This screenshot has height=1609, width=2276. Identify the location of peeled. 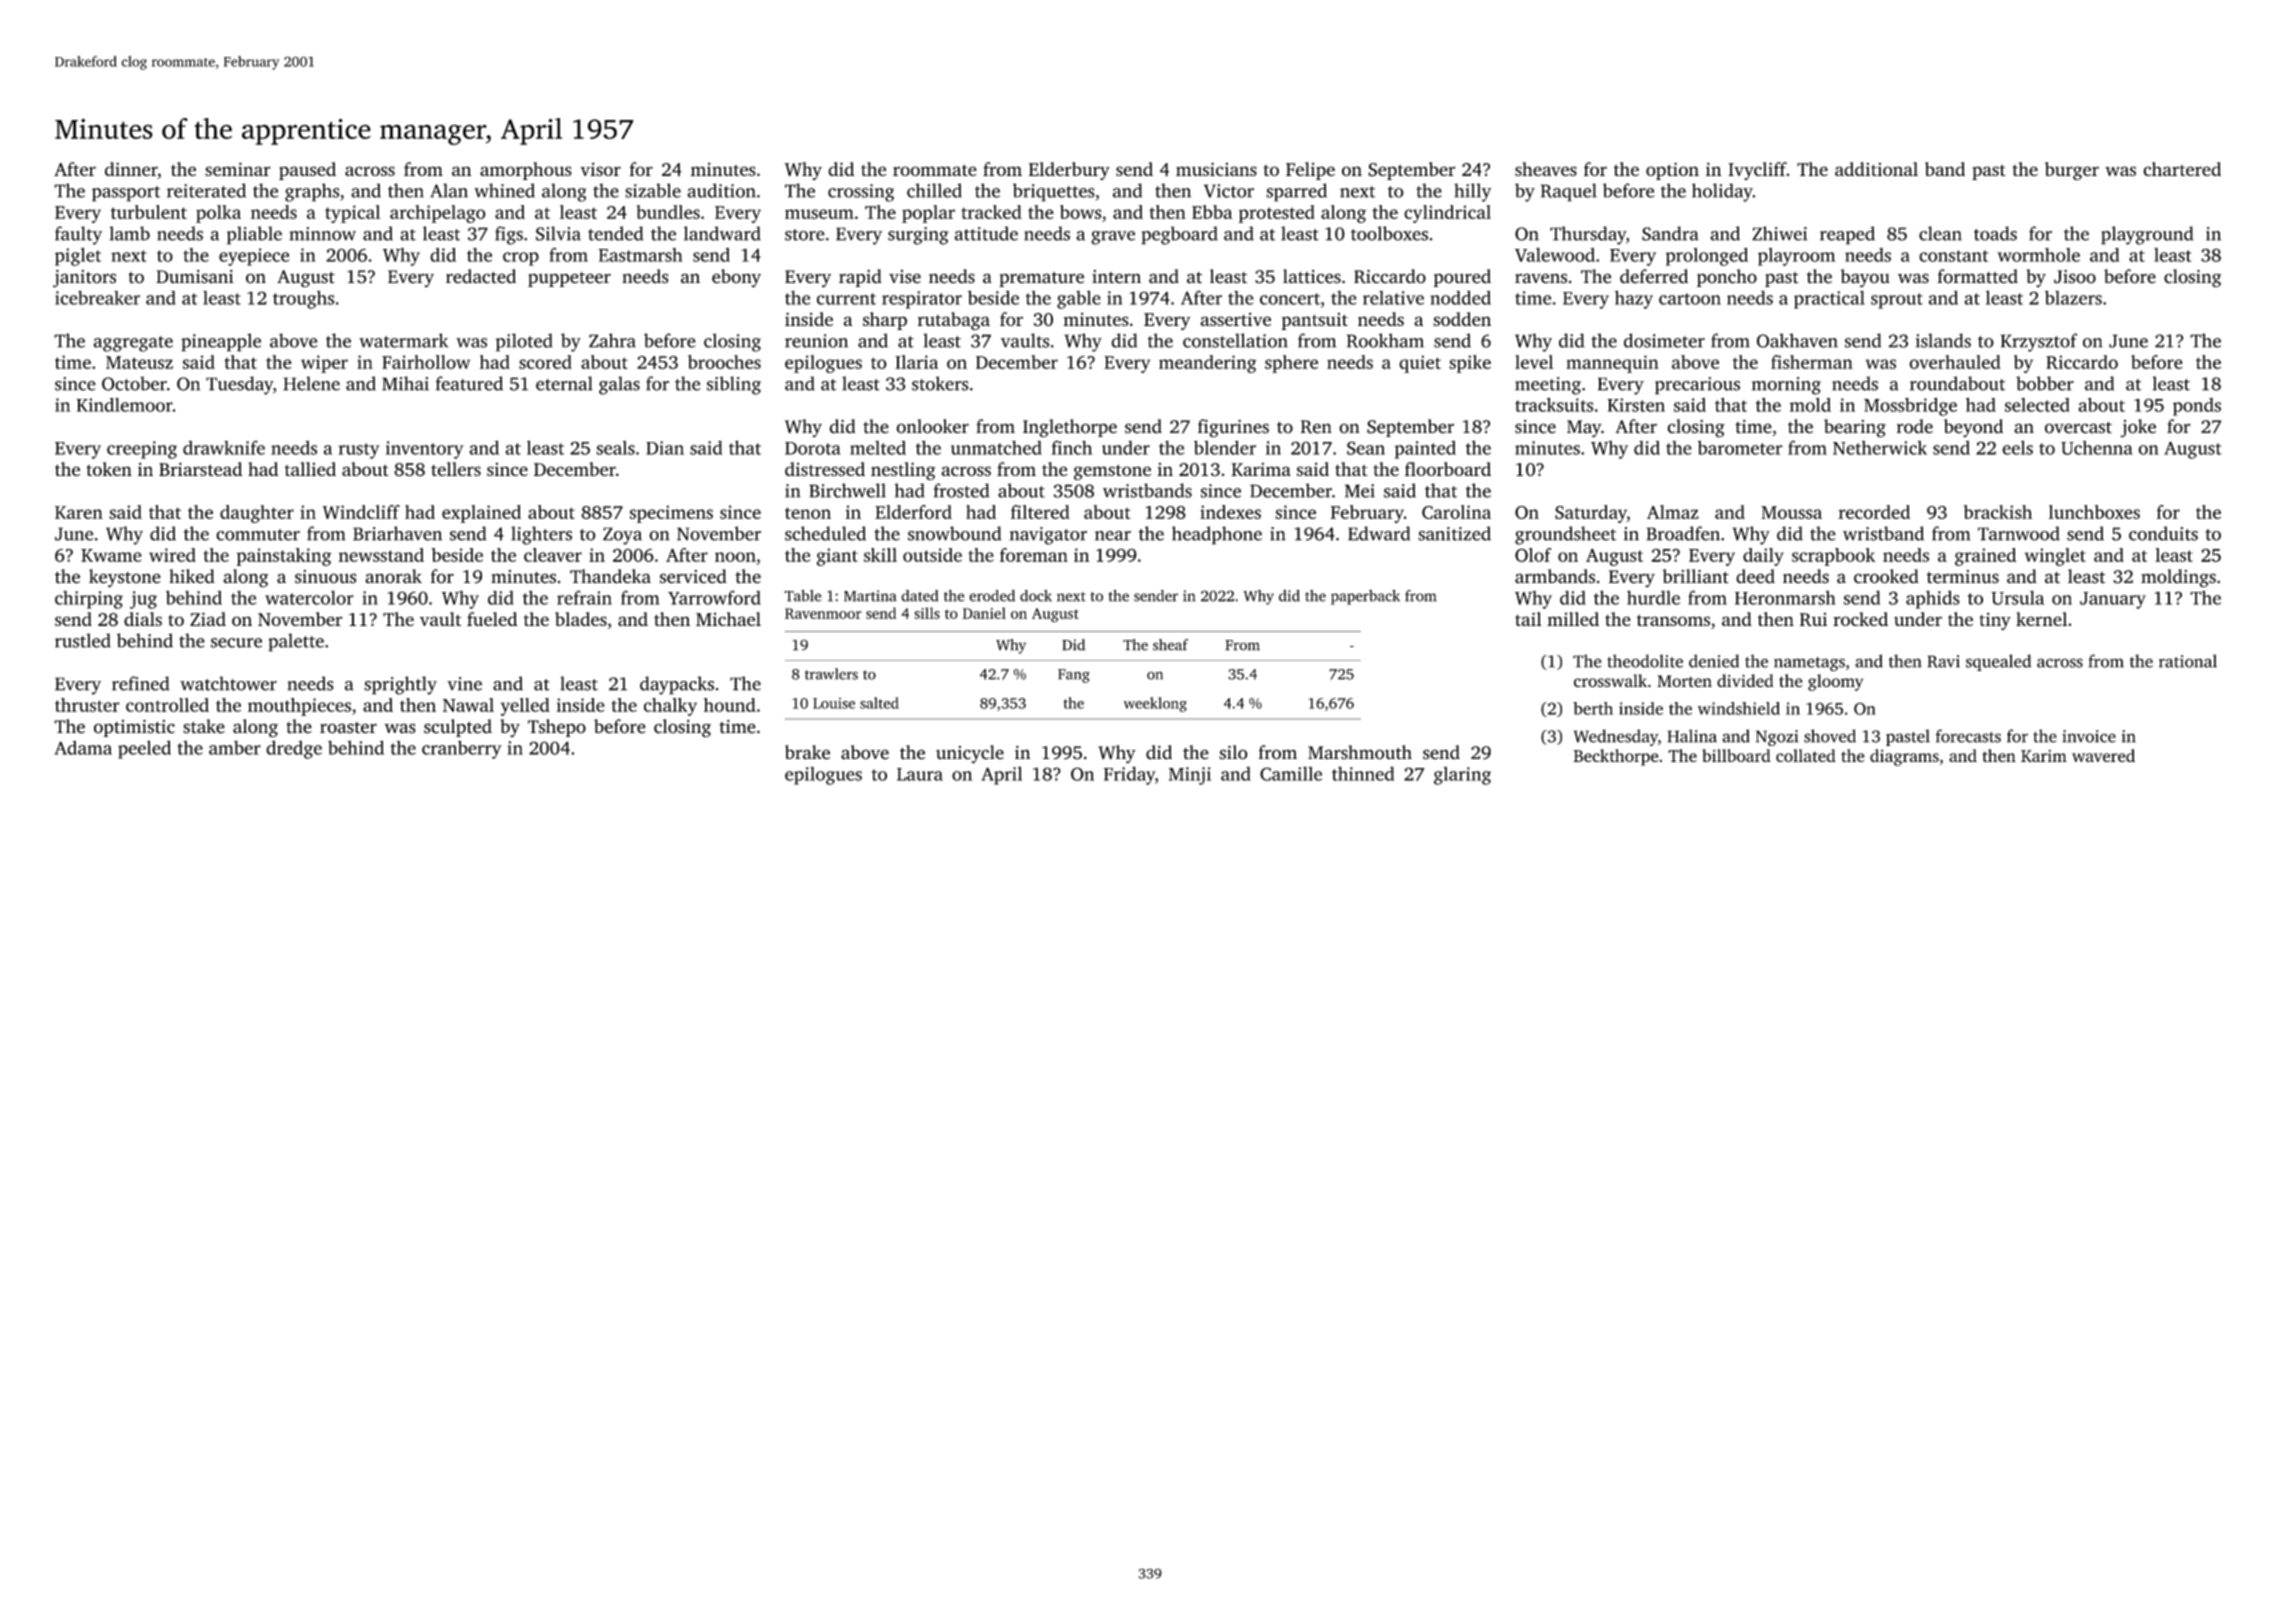
(144, 749).
